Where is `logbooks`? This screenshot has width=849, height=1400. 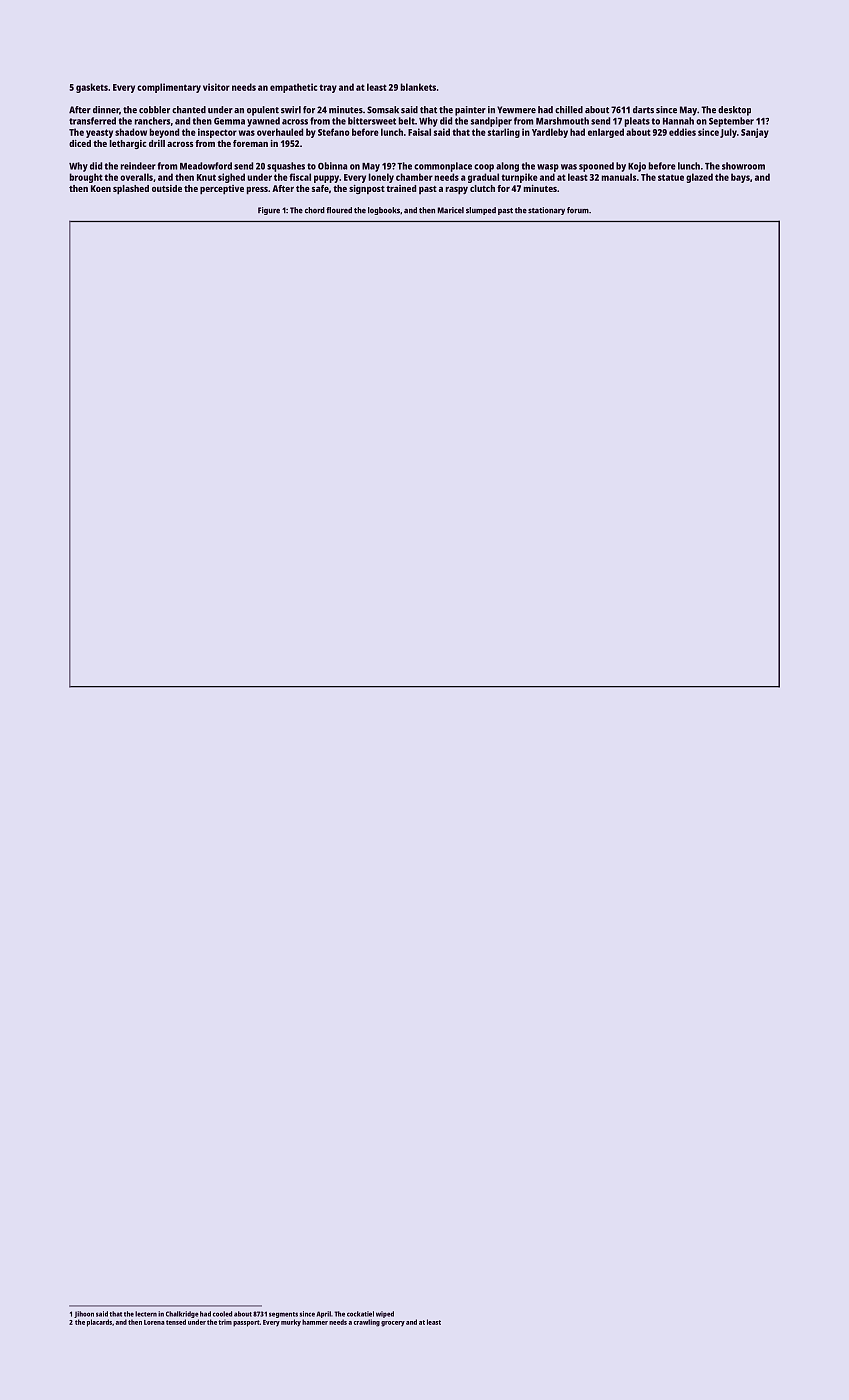
logbooks is located at coordinates (384, 211).
